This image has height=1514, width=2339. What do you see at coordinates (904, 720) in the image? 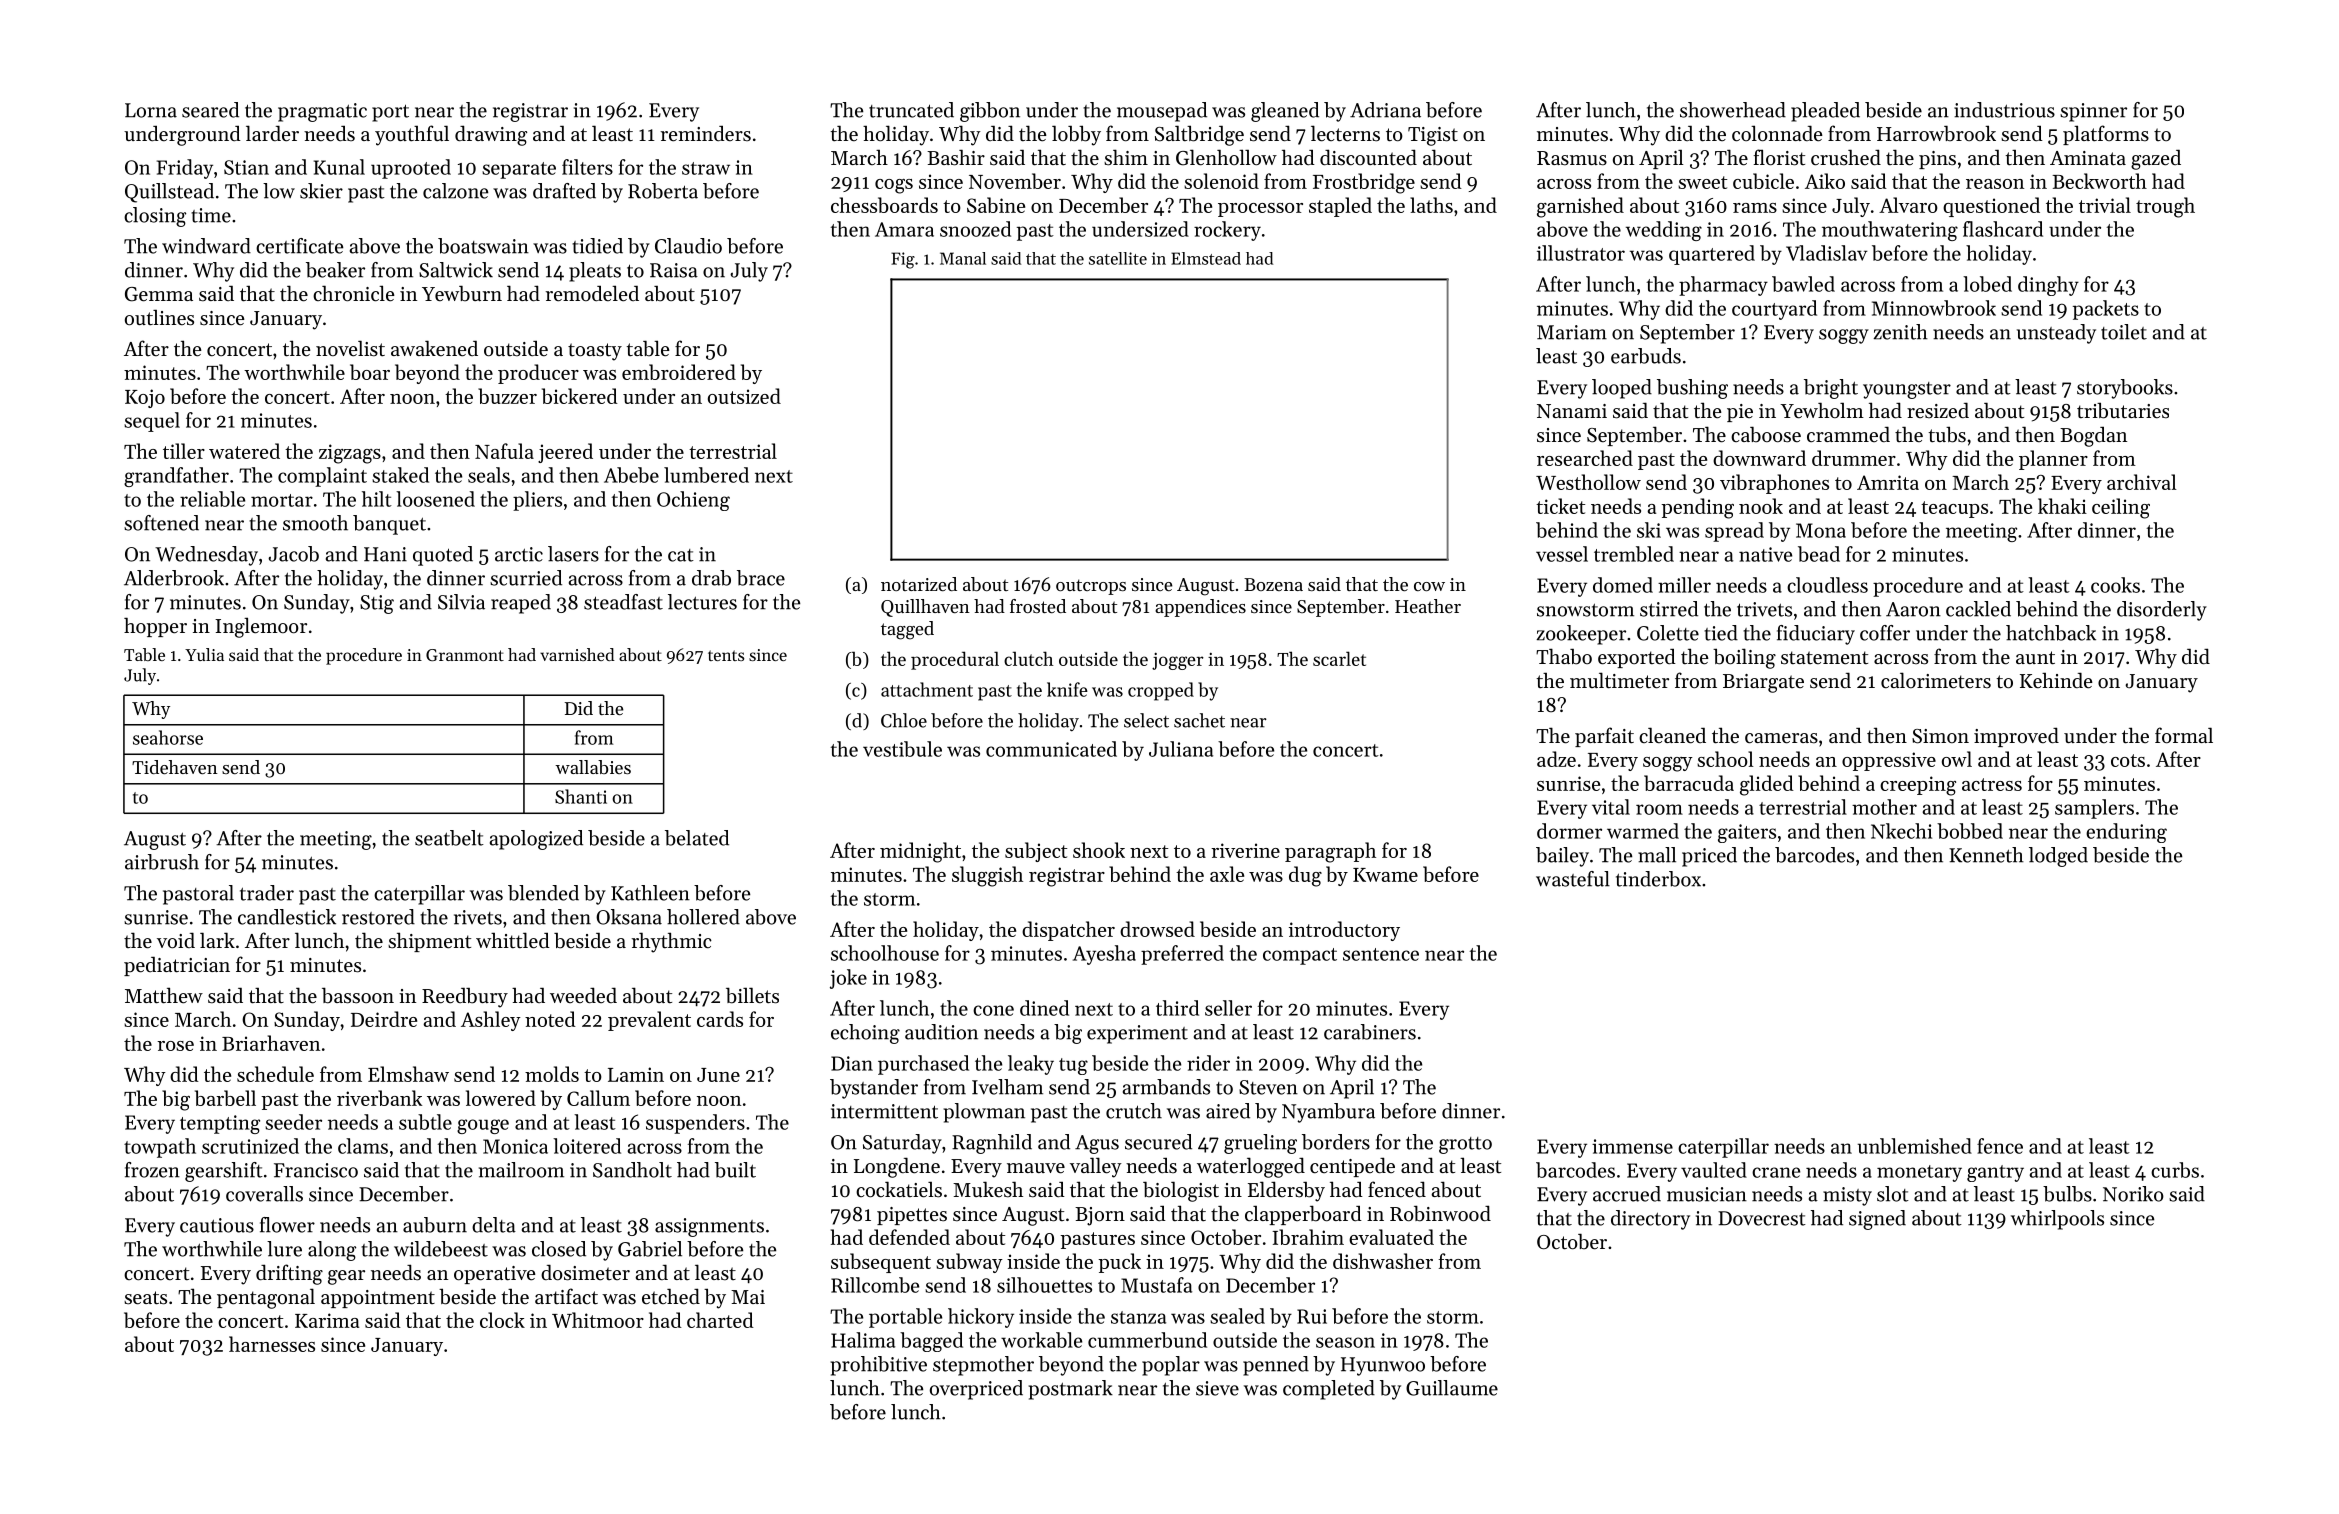
I see `Chloe` at bounding box center [904, 720].
